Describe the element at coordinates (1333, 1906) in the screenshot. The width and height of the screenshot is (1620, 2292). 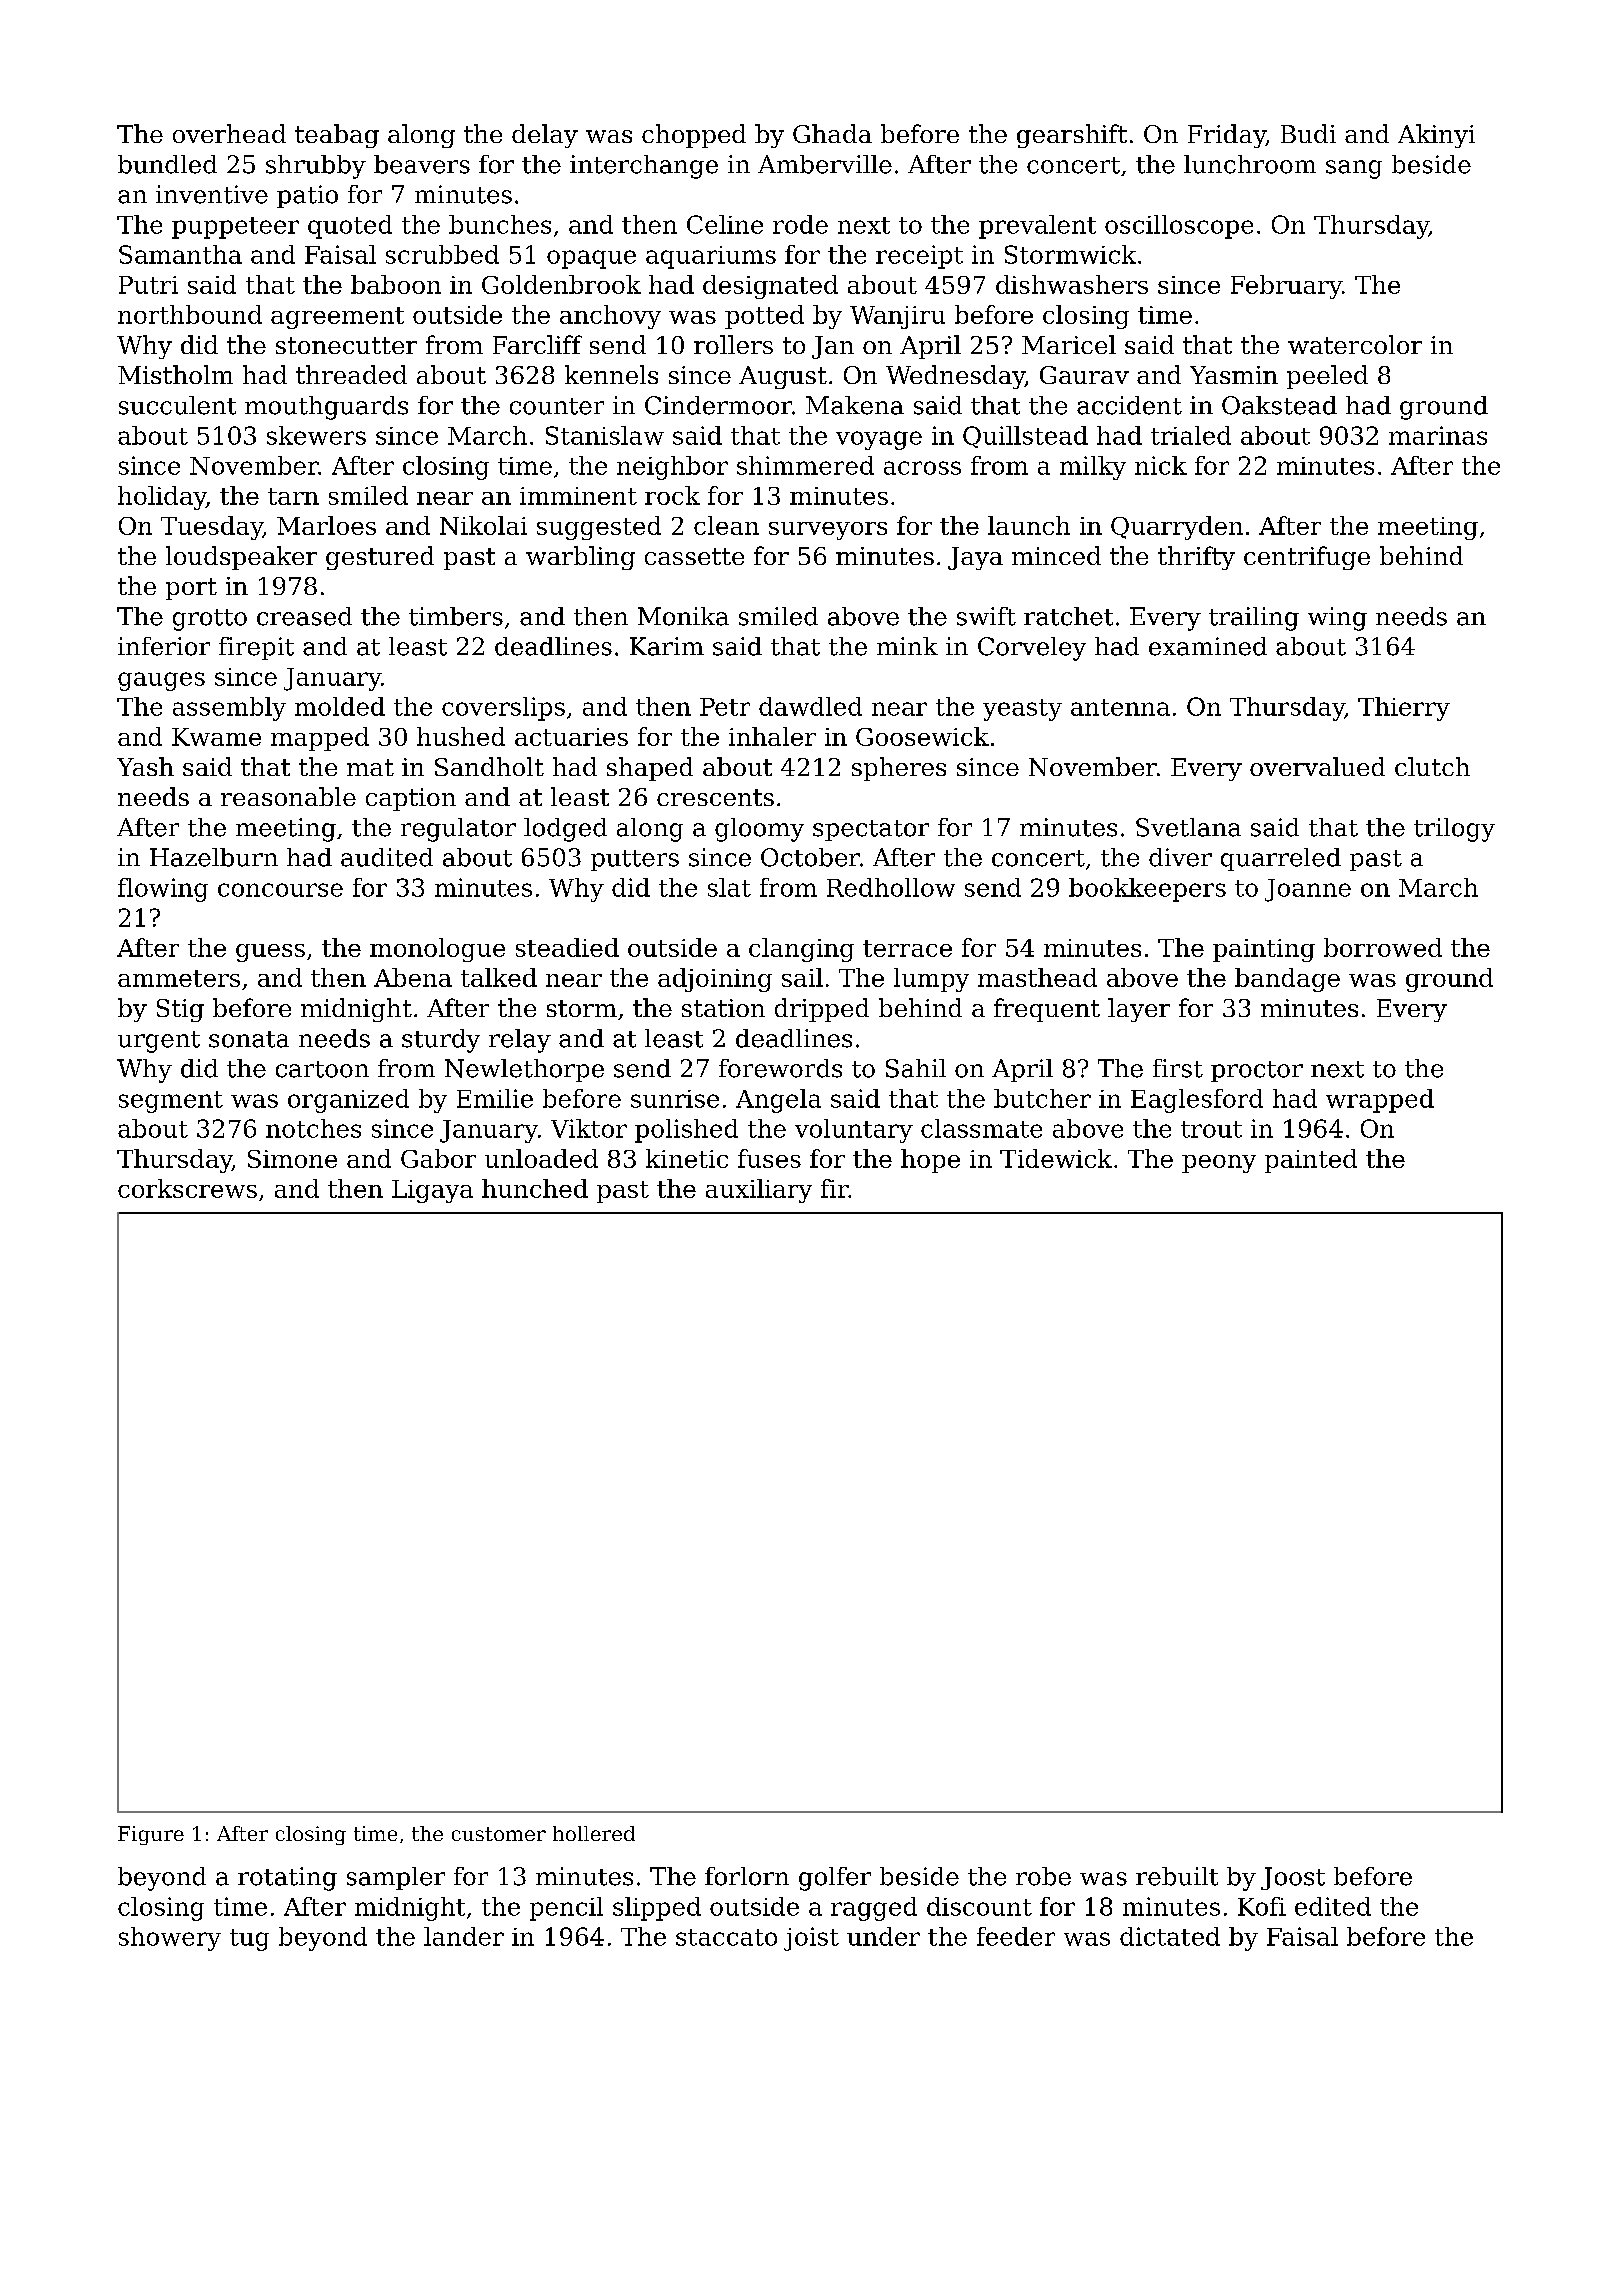
I see `edited` at that location.
